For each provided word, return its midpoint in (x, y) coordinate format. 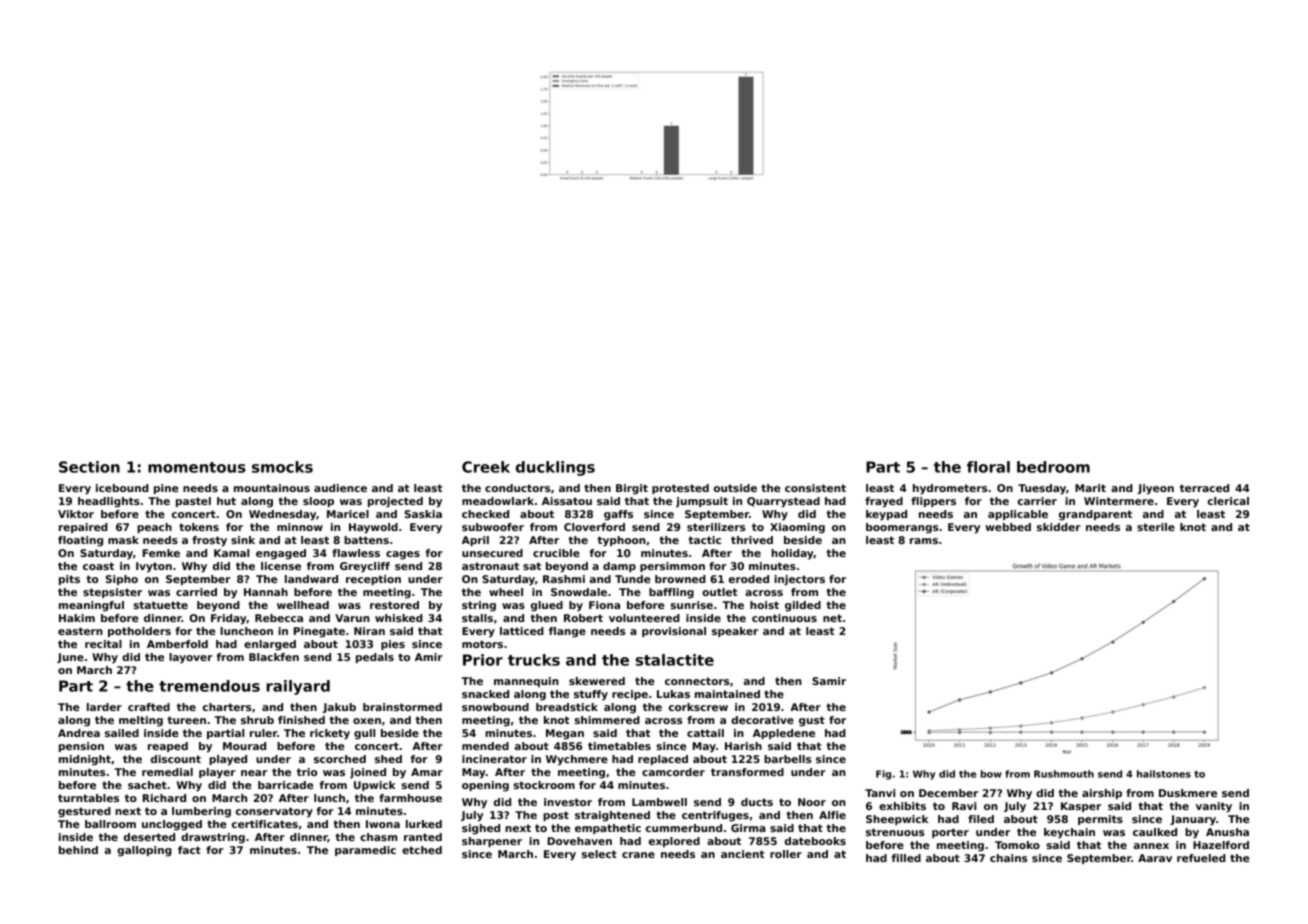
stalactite (675, 660)
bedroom (1053, 467)
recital (103, 644)
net (832, 618)
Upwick (375, 786)
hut (226, 501)
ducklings (555, 468)
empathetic (608, 829)
